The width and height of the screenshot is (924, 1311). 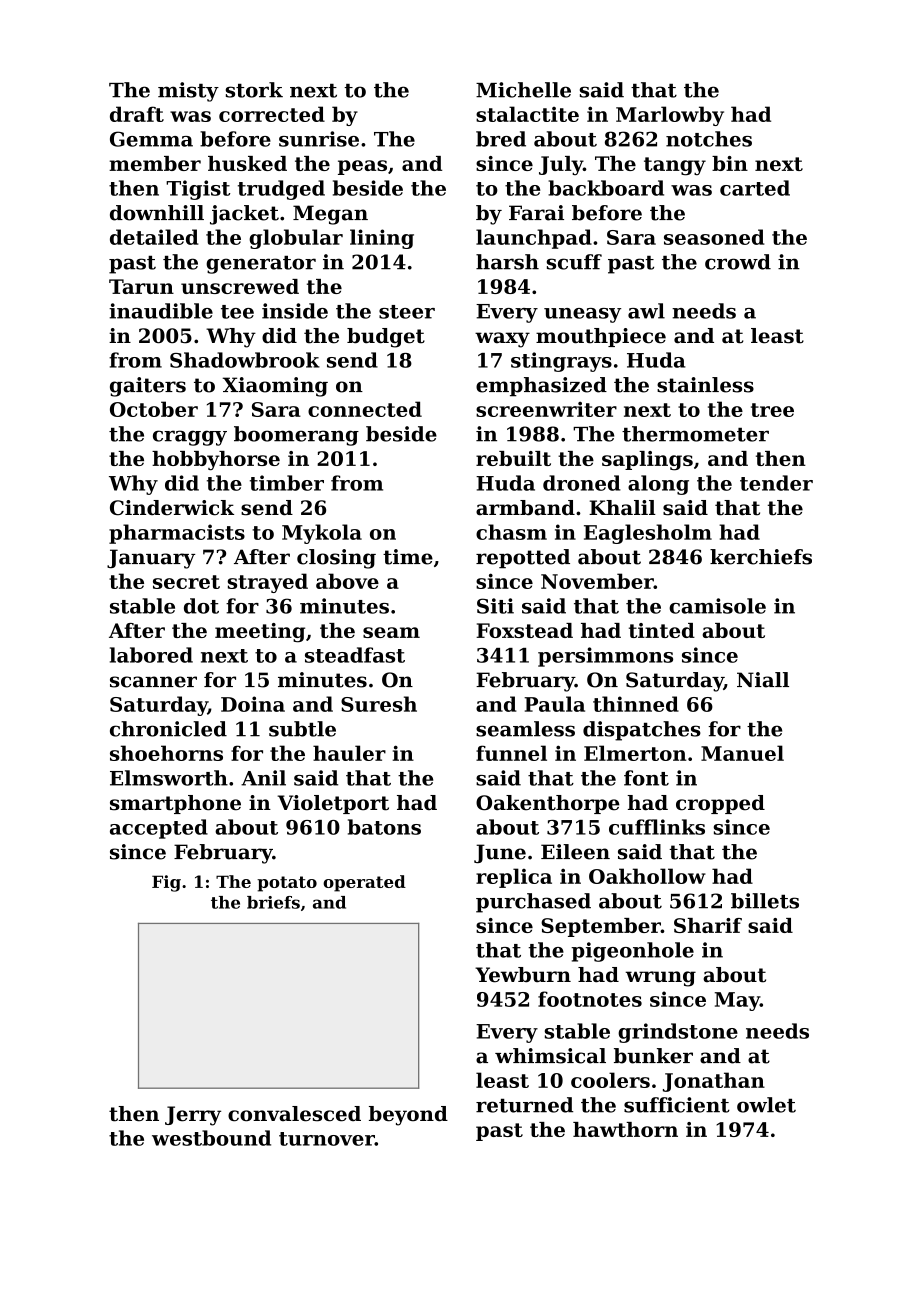 I want to click on May, so click(x=737, y=1001).
